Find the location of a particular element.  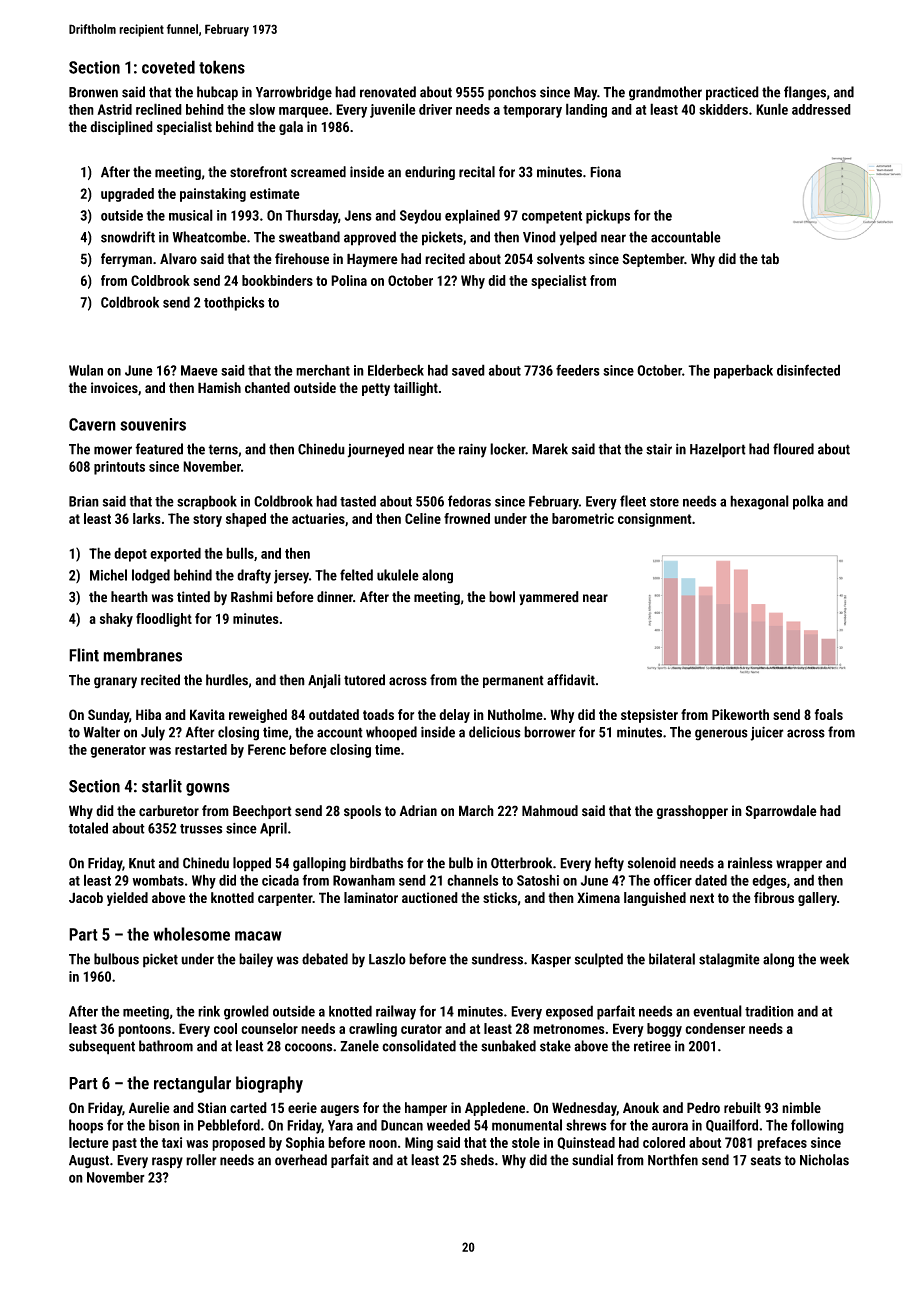

enduring is located at coordinates (430, 173).
